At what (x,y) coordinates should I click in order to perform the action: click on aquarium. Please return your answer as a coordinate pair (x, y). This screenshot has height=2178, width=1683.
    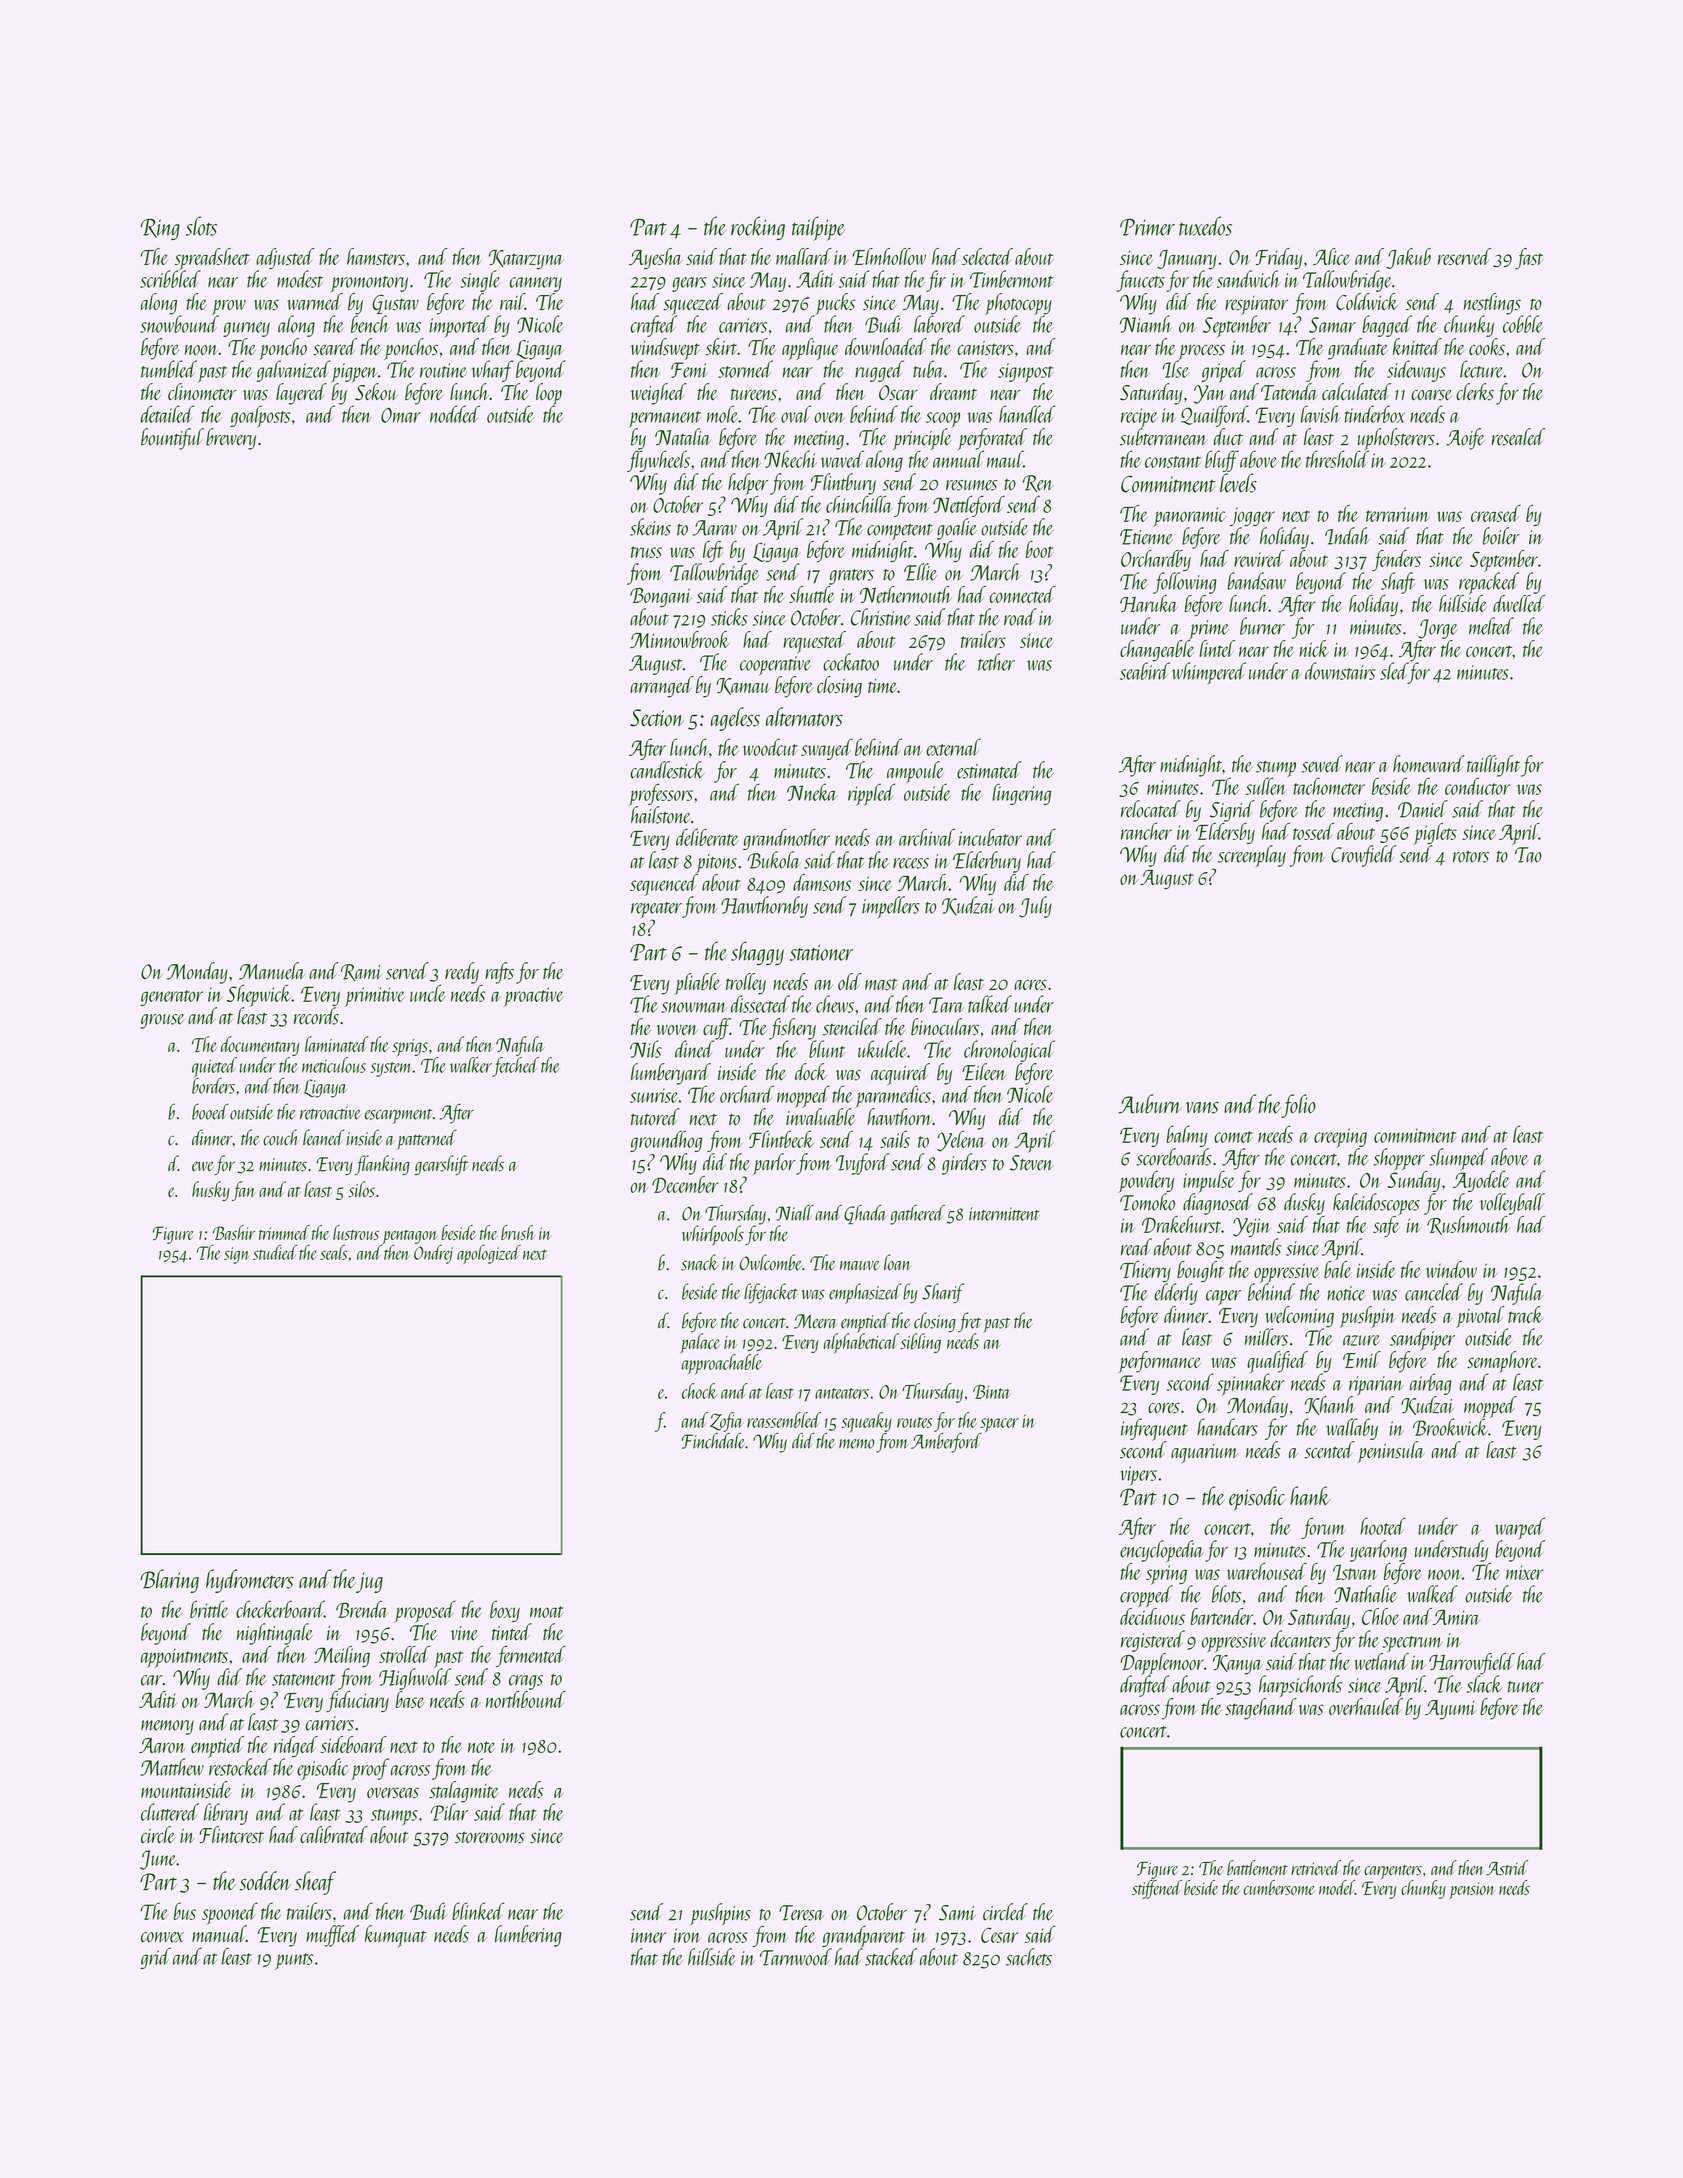
    Looking at the image, I should click on (1204, 1453).
